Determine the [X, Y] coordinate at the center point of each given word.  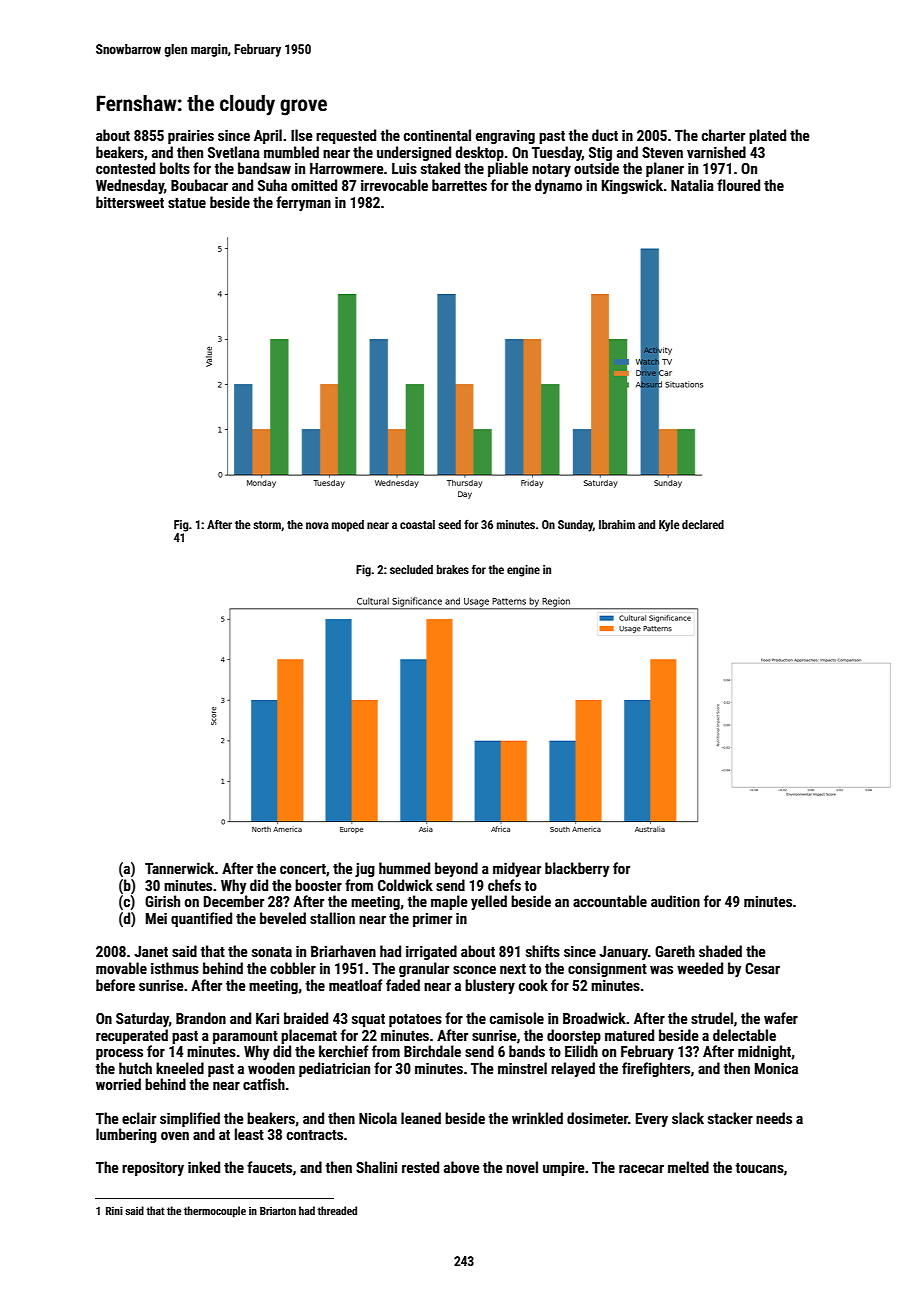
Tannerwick [179, 868]
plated [767, 136]
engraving [505, 137]
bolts [175, 168]
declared [703, 524]
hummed [404, 868]
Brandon [201, 1018]
